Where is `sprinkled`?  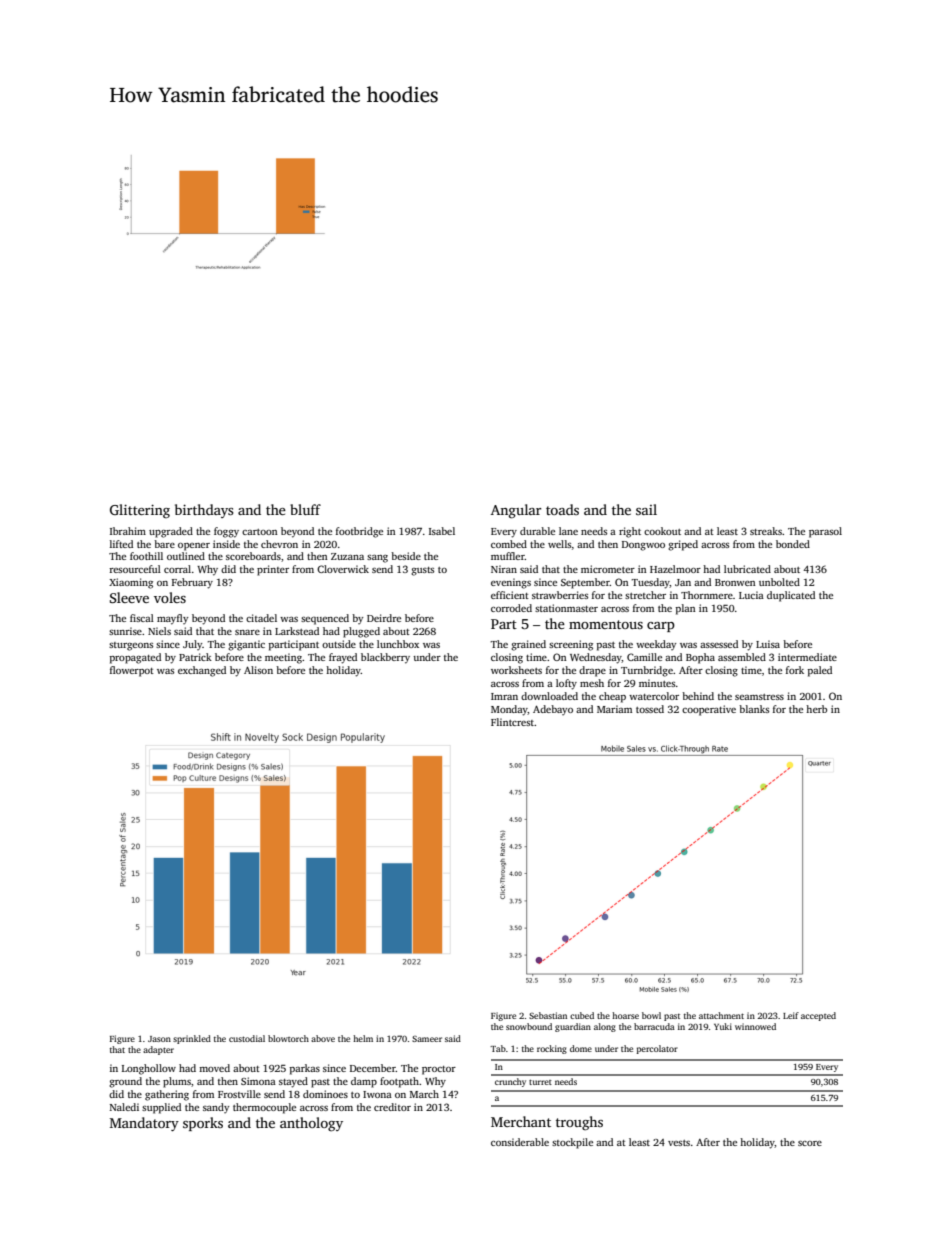 sprinkled is located at coordinates (192, 1039).
